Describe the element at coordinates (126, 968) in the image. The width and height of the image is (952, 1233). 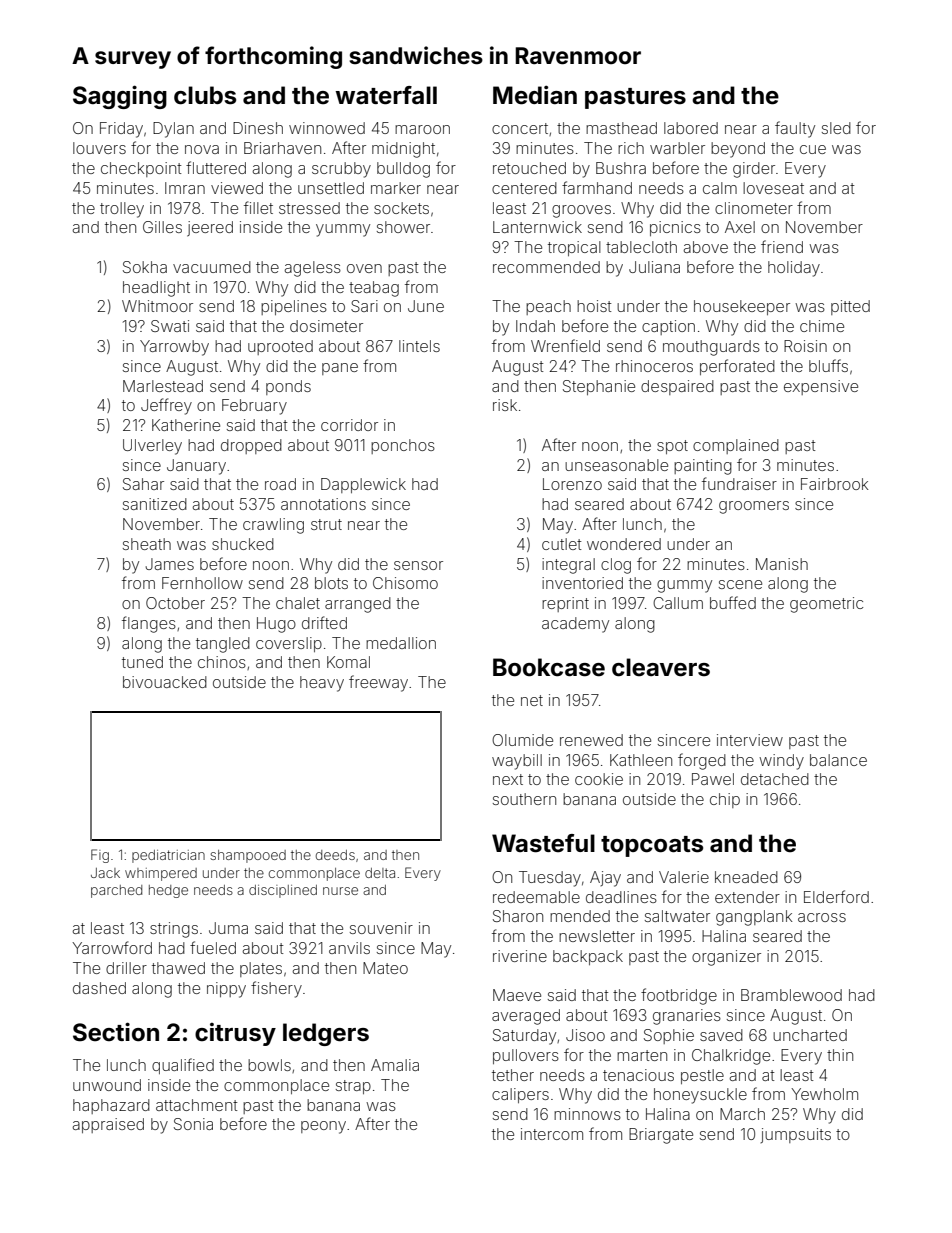
I see `driller` at that location.
